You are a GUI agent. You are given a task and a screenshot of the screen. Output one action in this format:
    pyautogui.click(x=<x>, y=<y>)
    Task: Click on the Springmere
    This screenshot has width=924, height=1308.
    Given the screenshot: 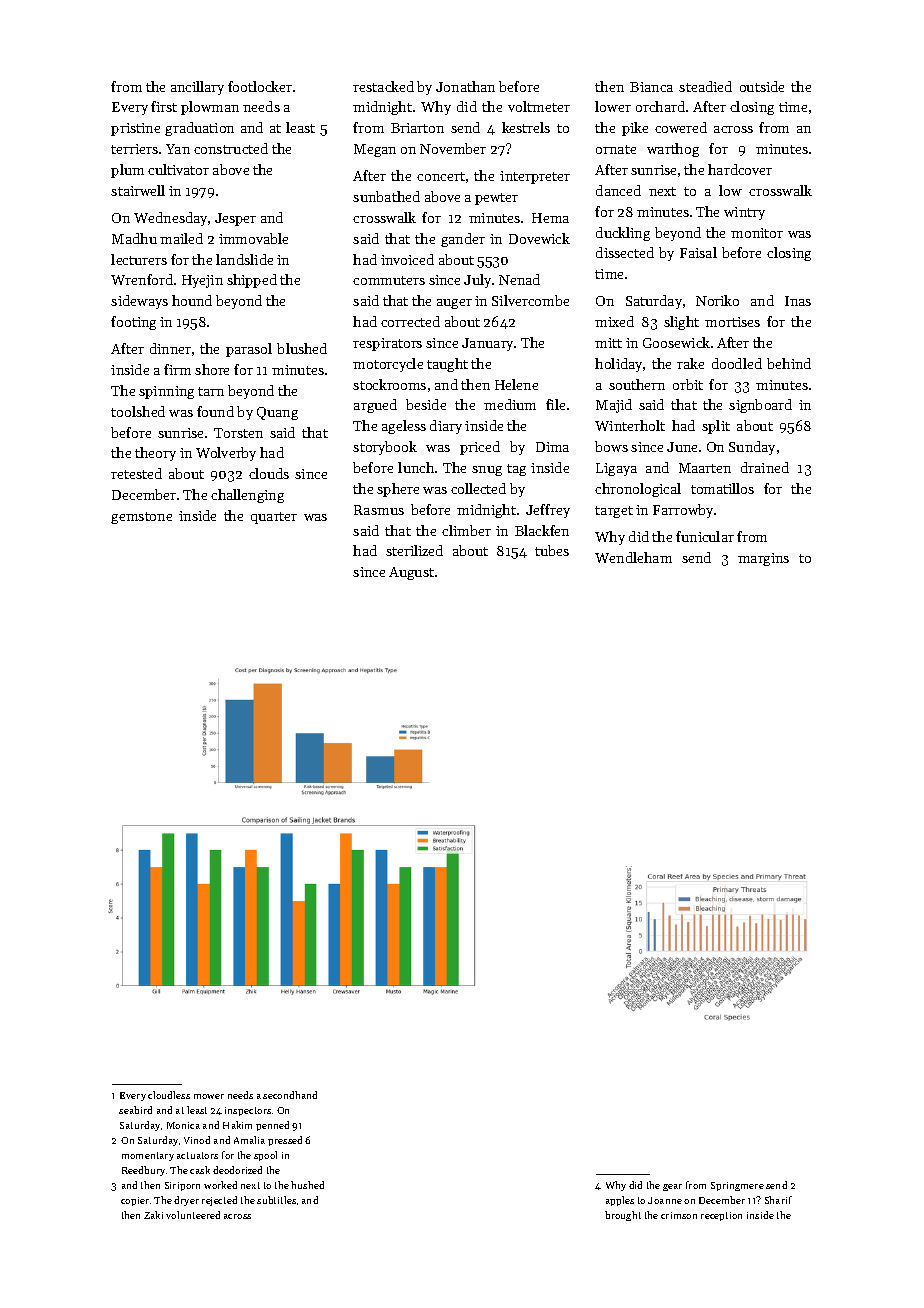 What is the action you would take?
    pyautogui.click(x=737, y=1186)
